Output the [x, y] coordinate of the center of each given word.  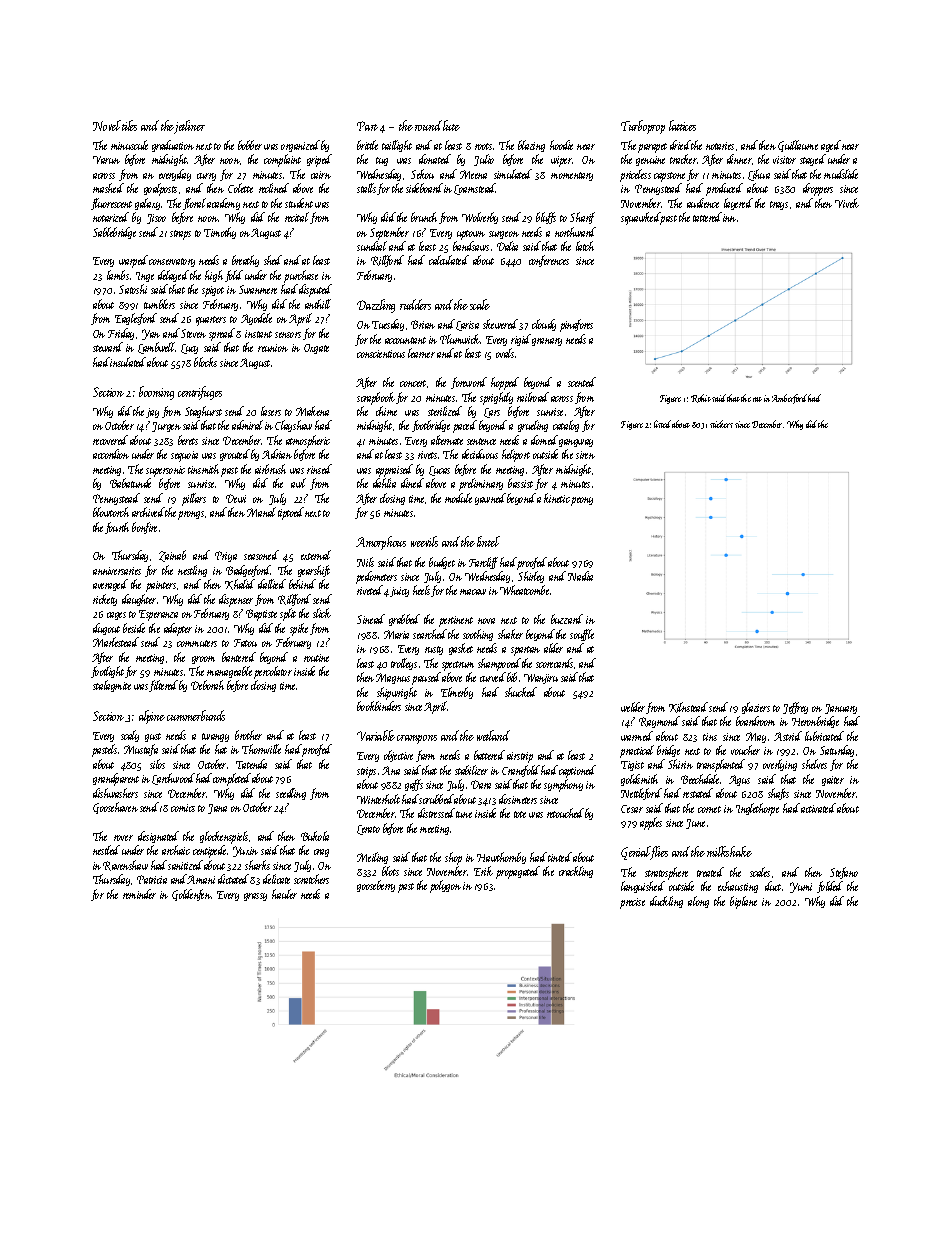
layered [738, 204]
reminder [139, 894]
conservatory [172, 262]
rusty [434, 650]
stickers [721, 424]
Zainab [172, 556]
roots [483, 146]
